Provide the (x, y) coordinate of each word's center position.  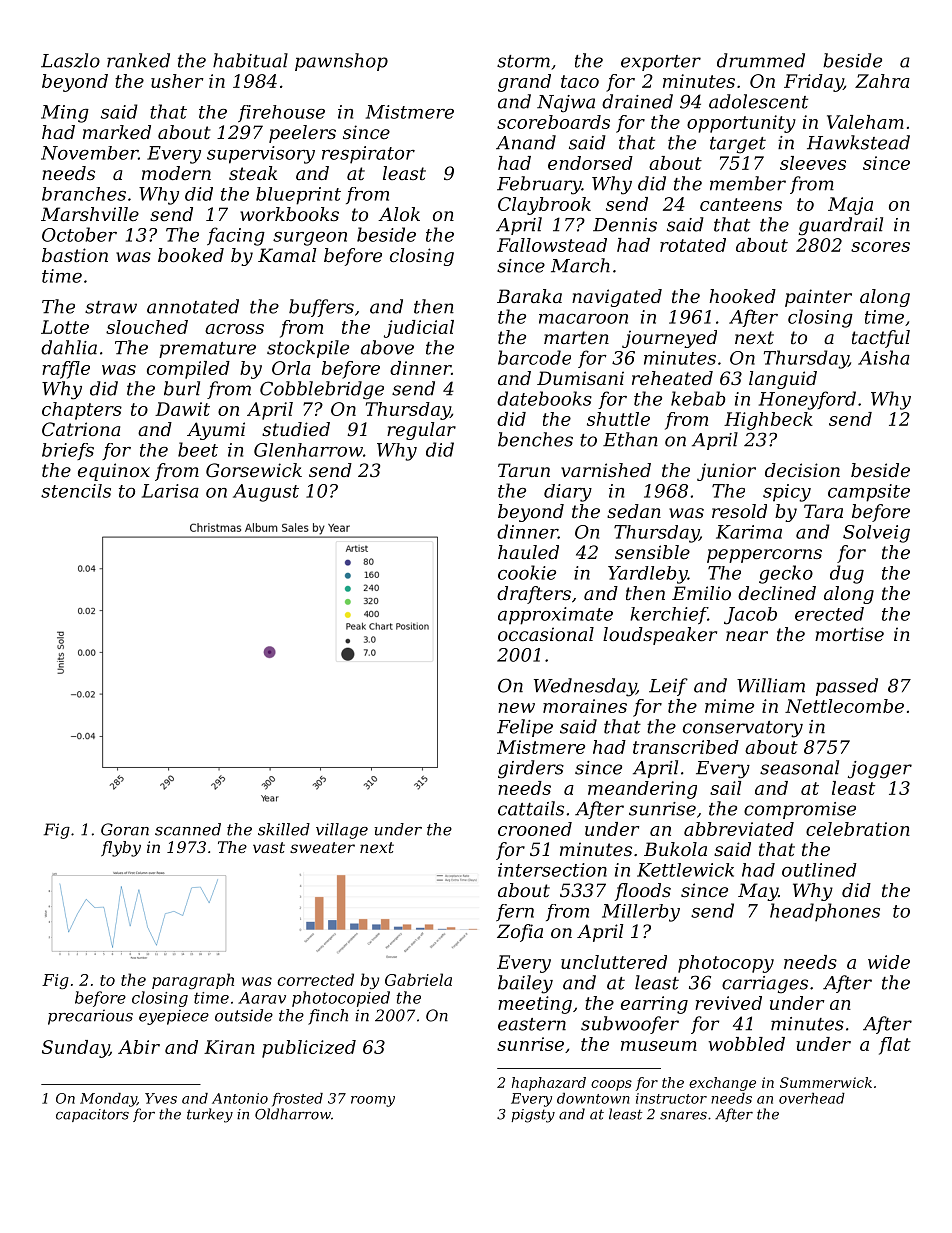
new (516, 708)
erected (829, 614)
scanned (188, 829)
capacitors (92, 1115)
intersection (552, 870)
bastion (75, 255)
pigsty (533, 1116)
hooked (742, 296)
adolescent (758, 101)
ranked (138, 60)
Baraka (529, 296)
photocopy (726, 964)
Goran (125, 829)
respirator (368, 155)
